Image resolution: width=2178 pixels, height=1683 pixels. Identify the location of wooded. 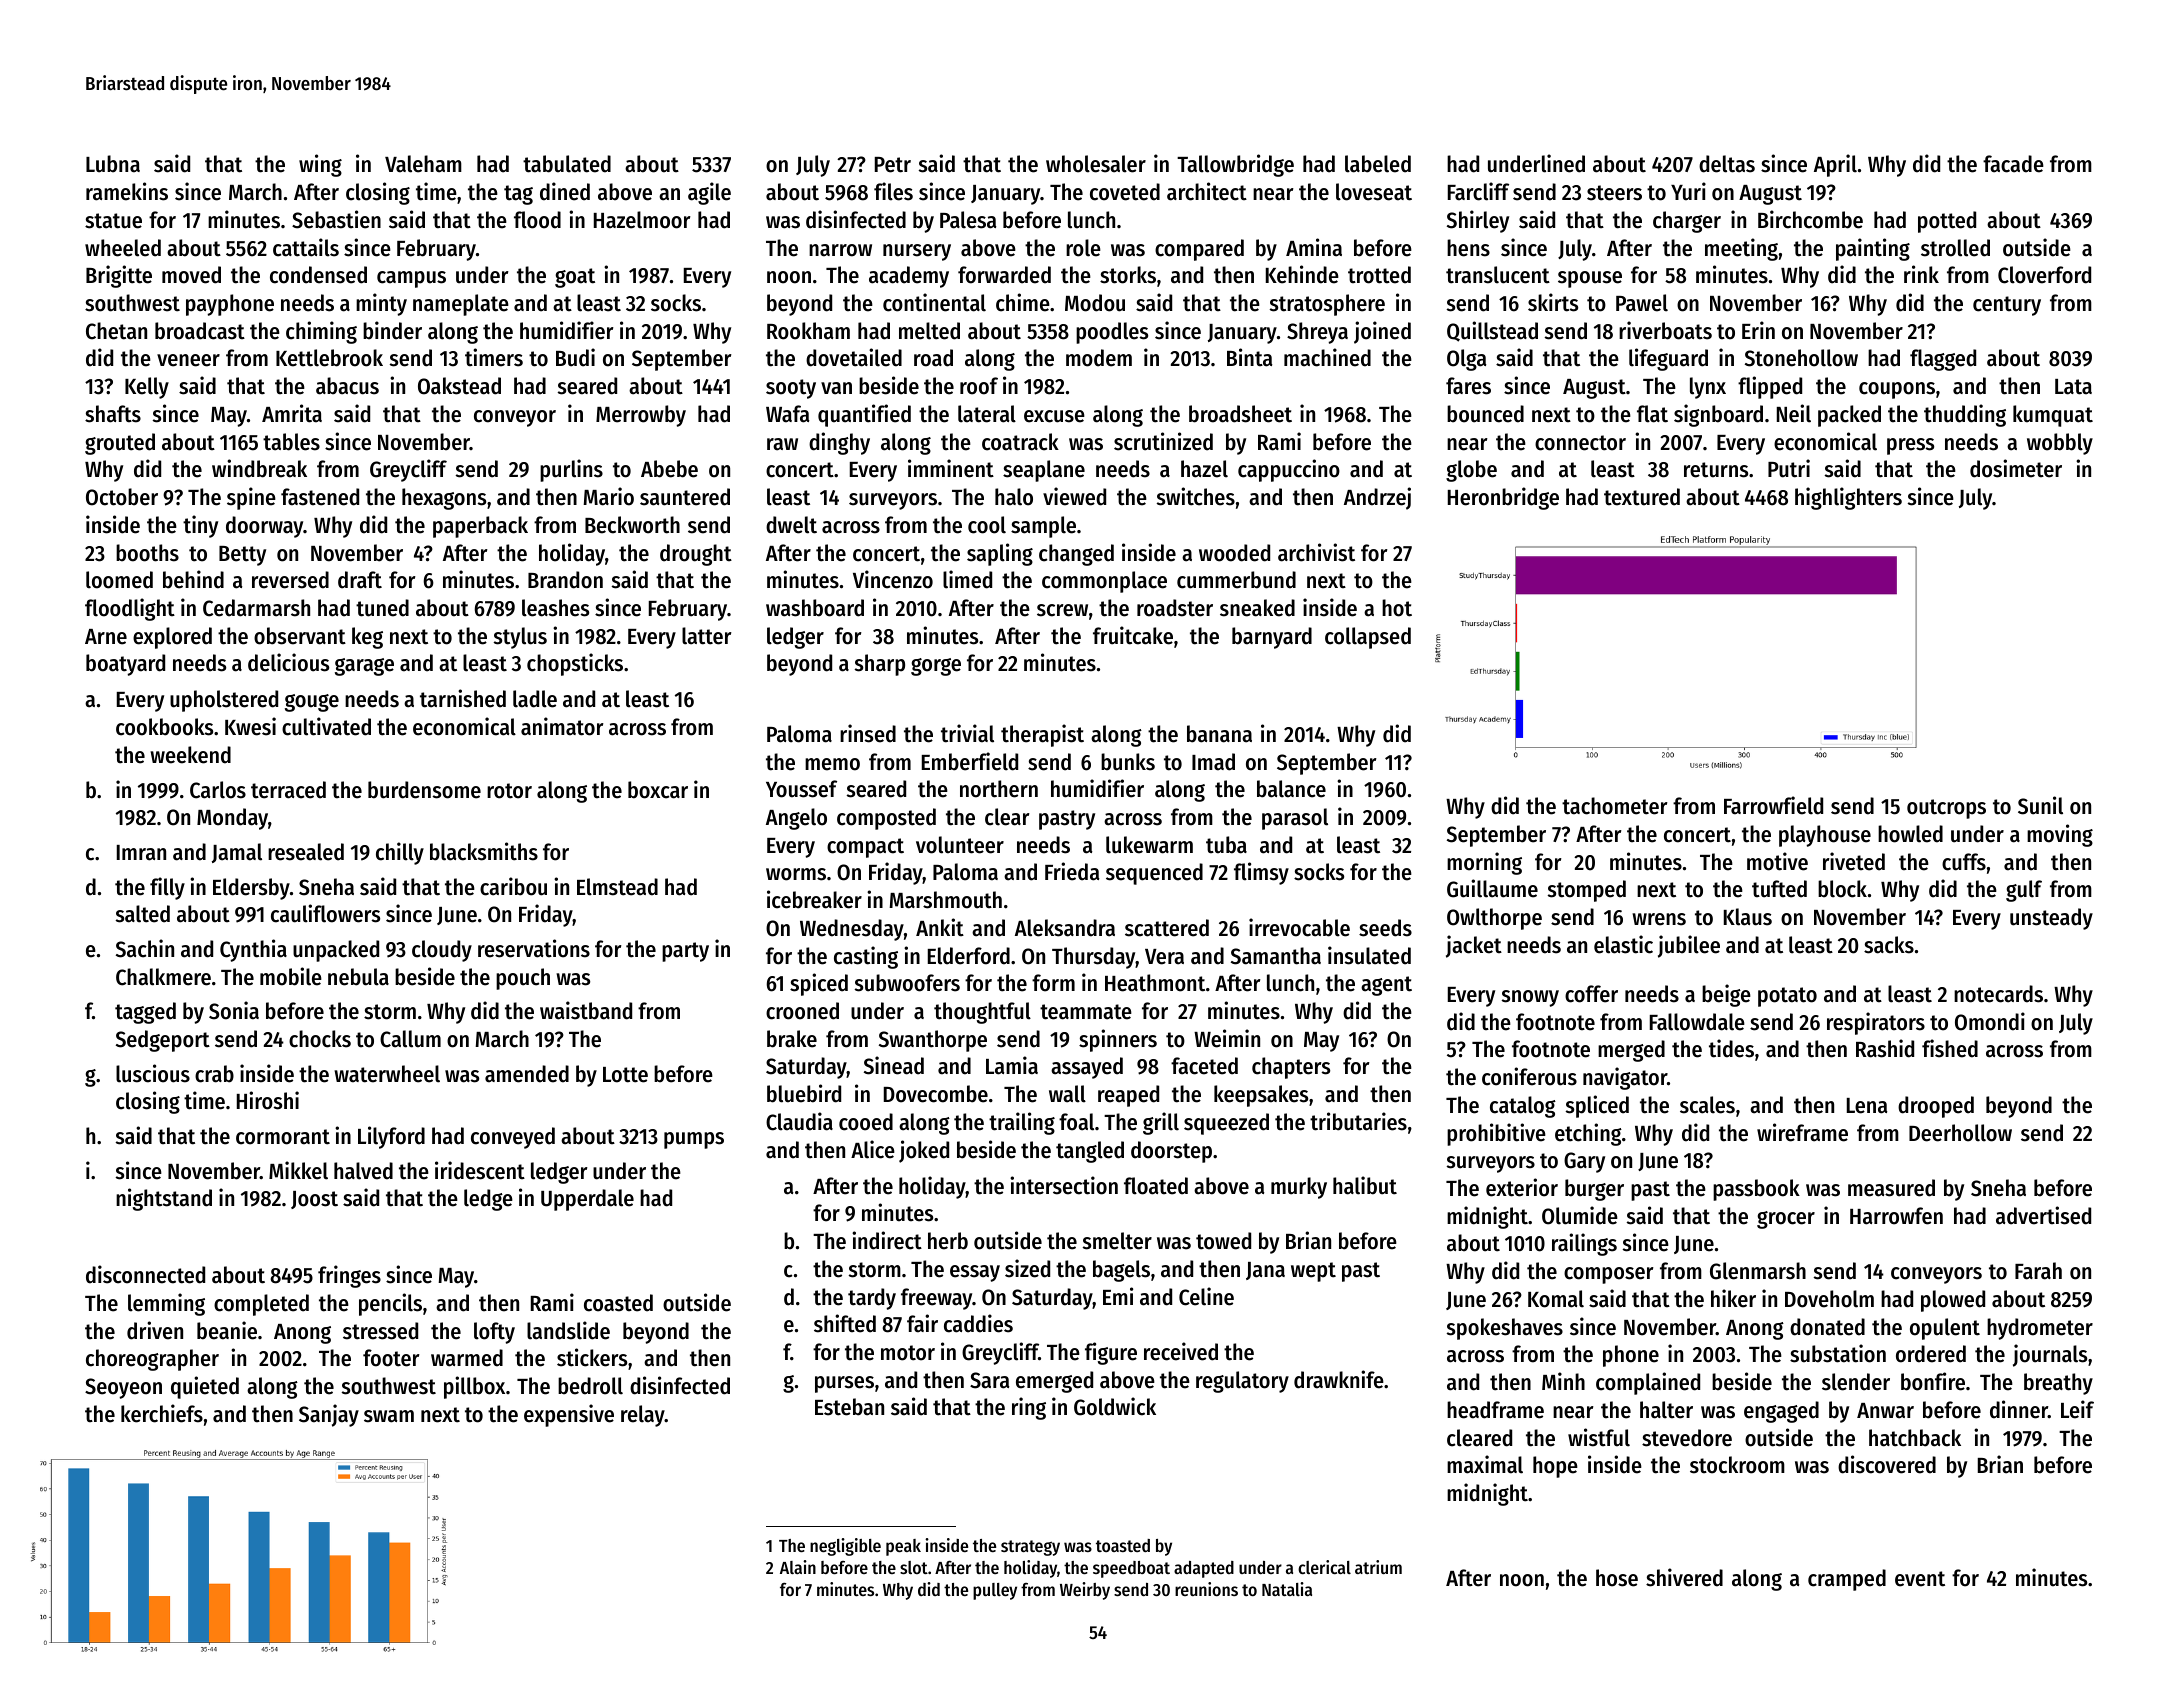
(1234, 553).
